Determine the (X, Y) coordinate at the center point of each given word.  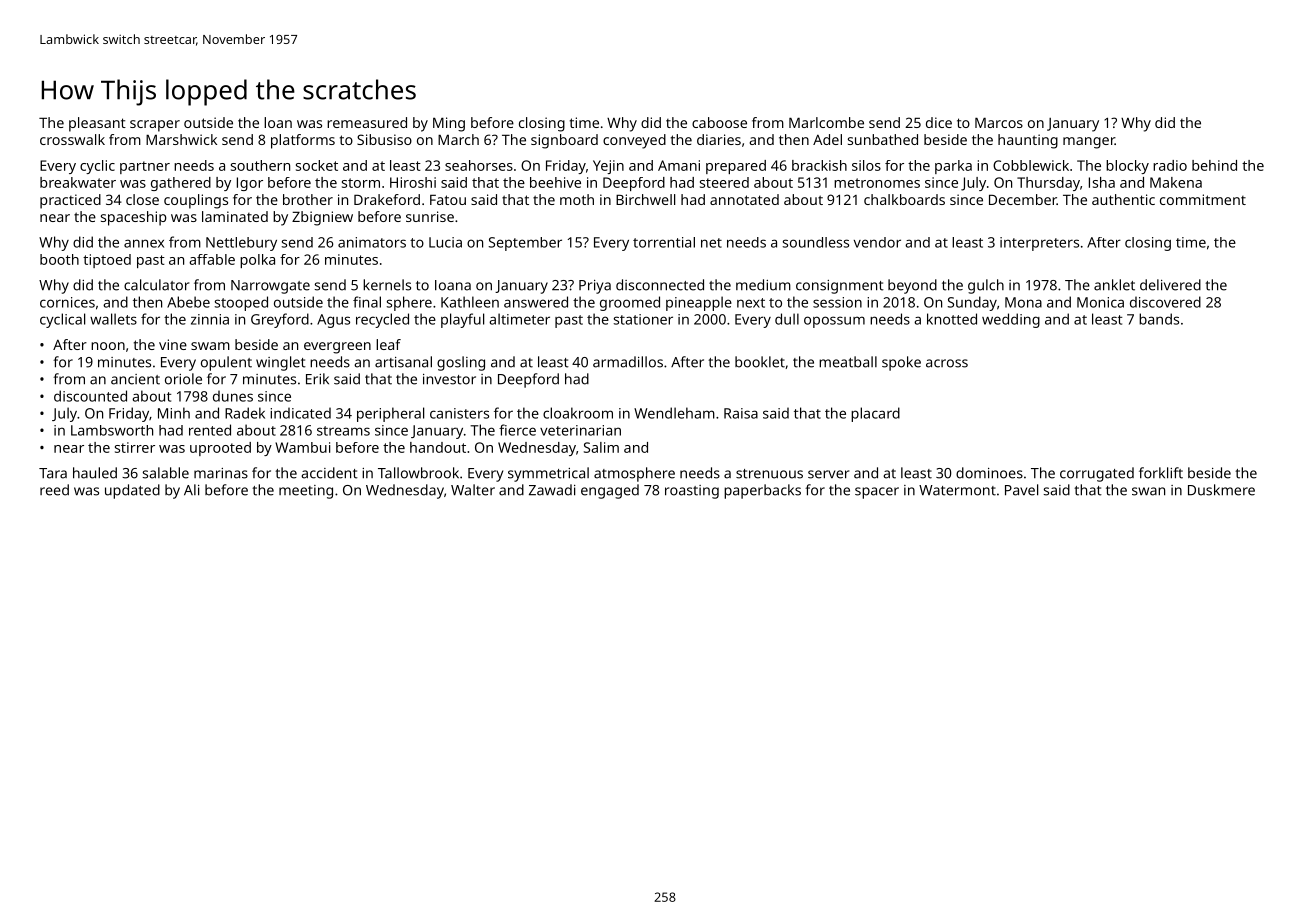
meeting (306, 492)
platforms (303, 141)
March (458, 139)
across (947, 363)
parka (953, 167)
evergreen (337, 348)
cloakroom (578, 413)
